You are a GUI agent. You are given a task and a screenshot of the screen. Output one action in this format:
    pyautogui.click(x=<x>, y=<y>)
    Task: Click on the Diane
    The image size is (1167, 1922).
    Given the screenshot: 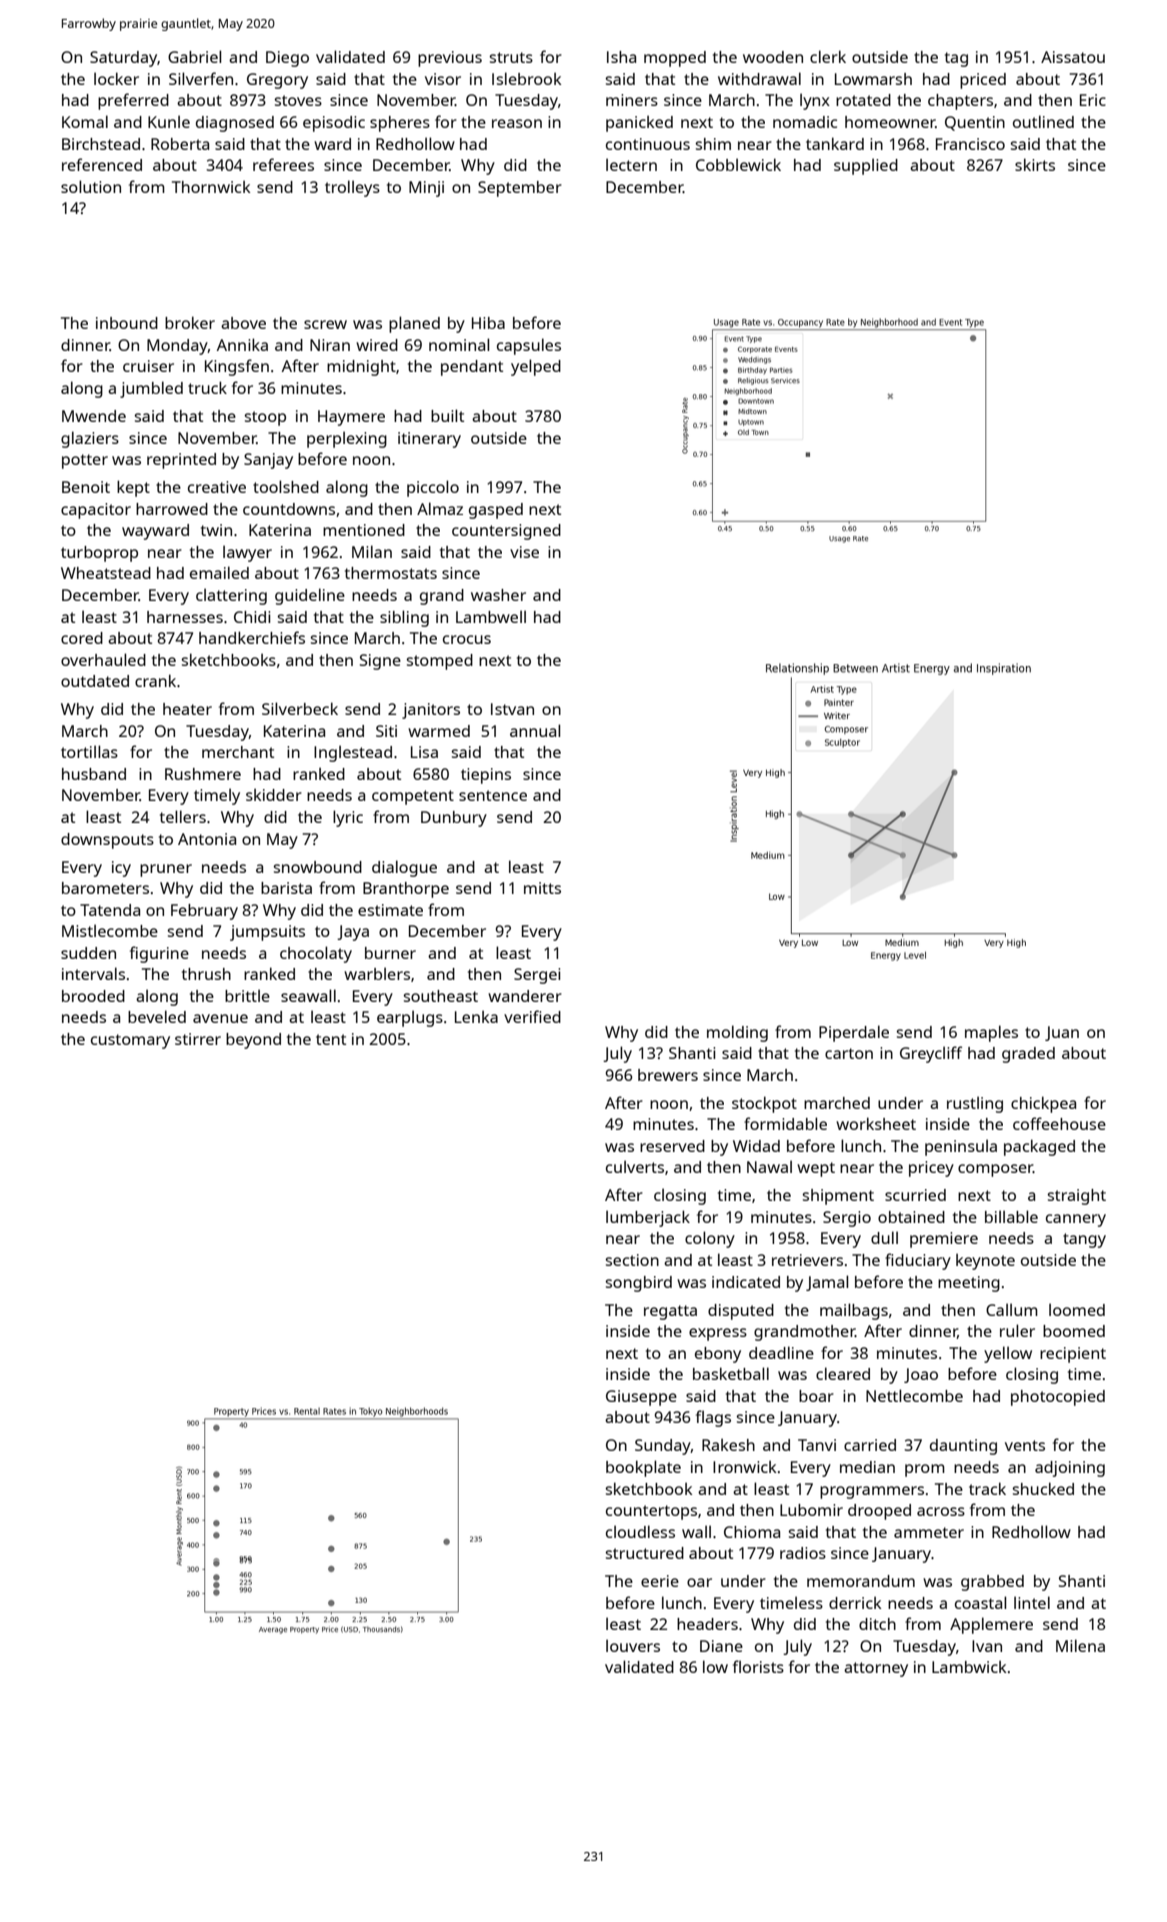 What is the action you would take?
    pyautogui.click(x=721, y=1646)
